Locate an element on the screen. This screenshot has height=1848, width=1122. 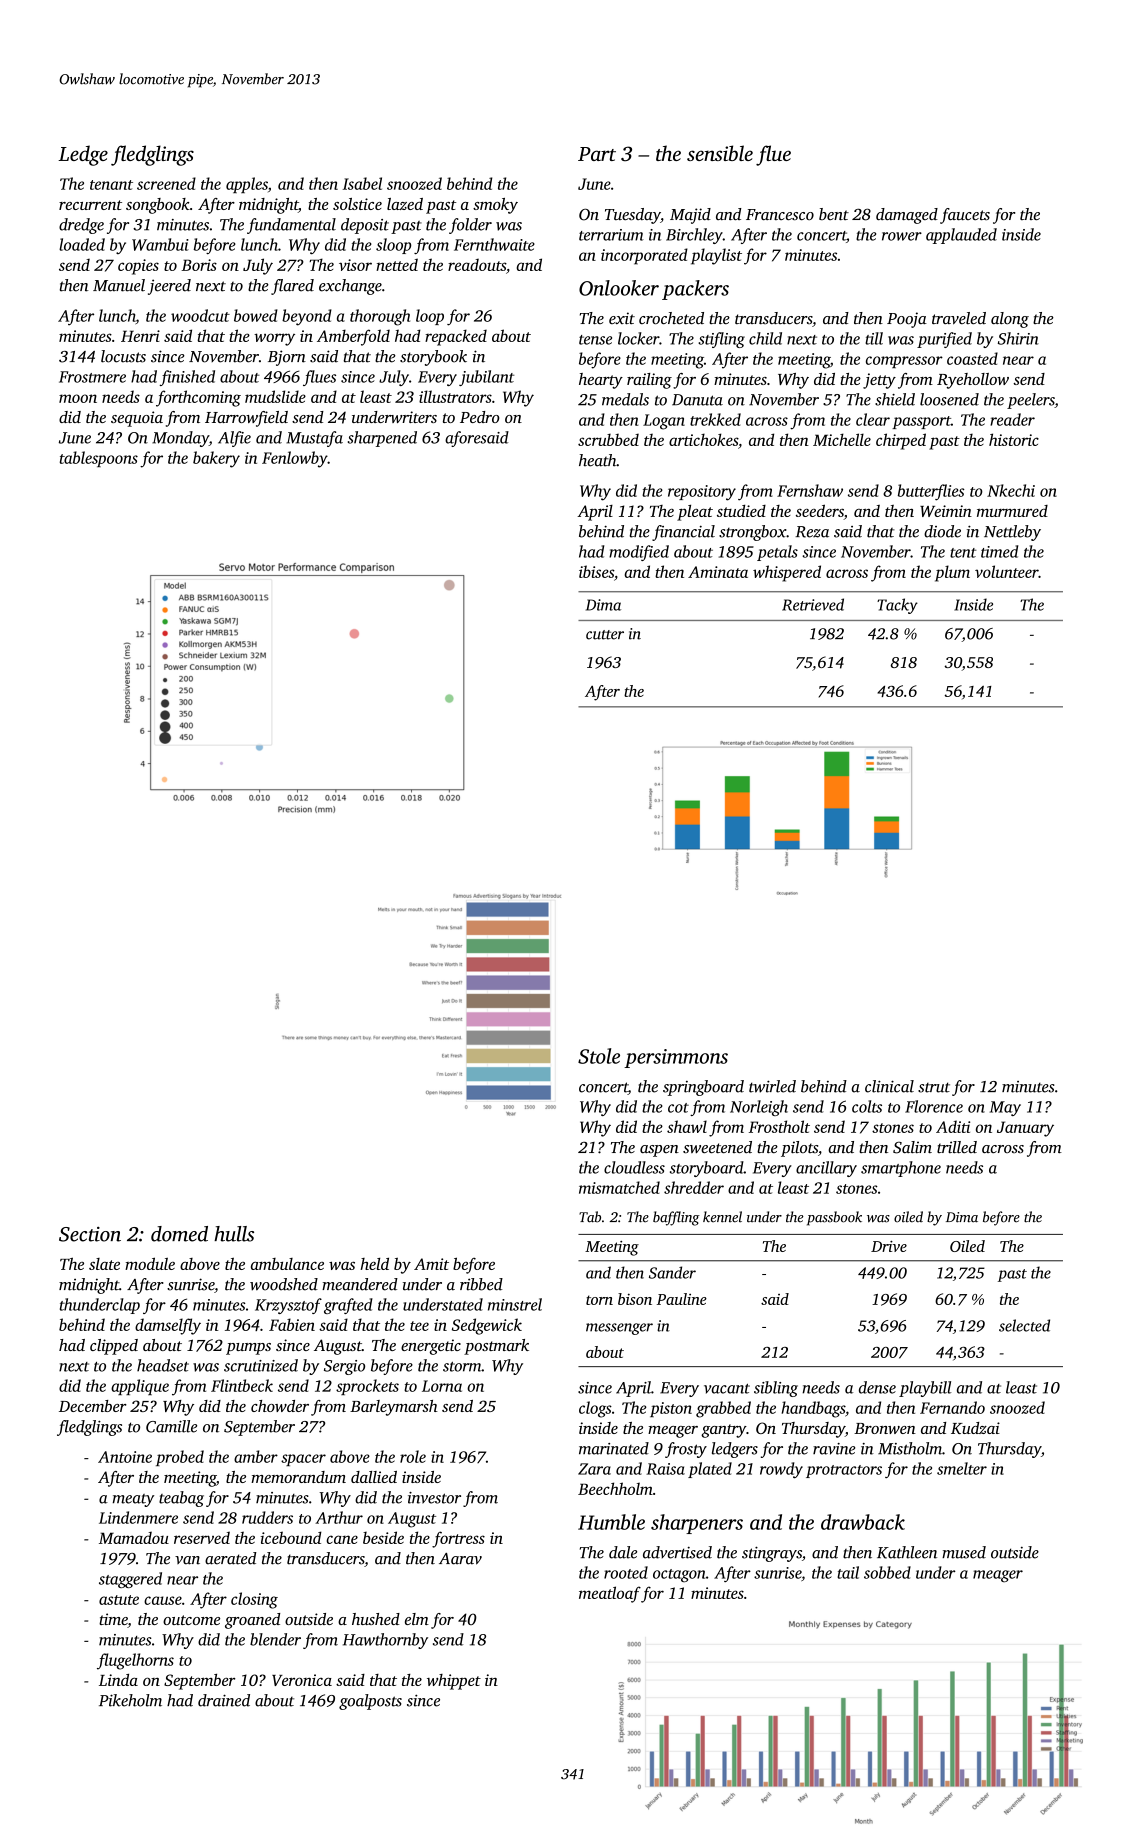
smoky is located at coordinates (495, 206).
